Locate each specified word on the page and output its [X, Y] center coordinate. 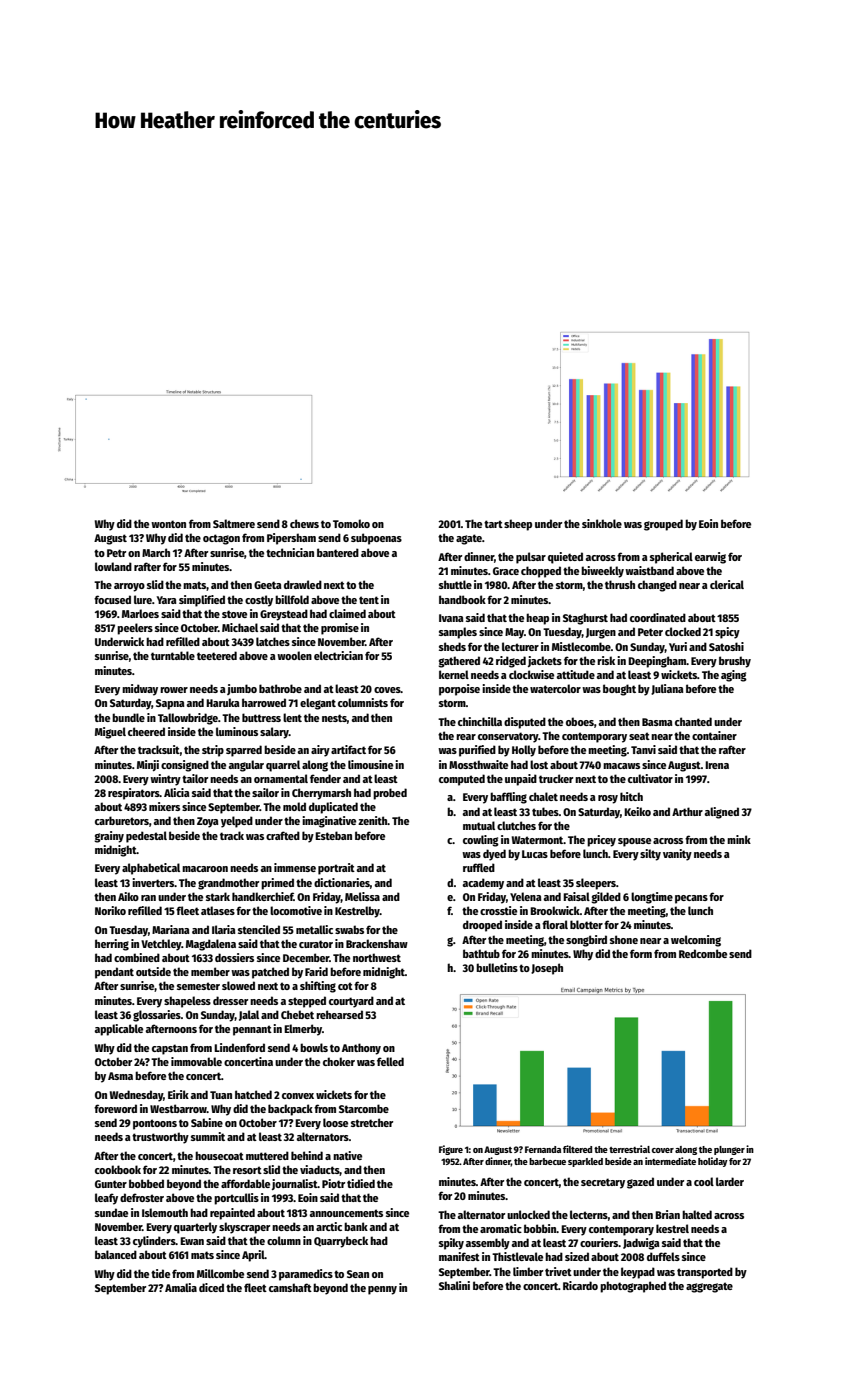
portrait [336, 869]
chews [304, 523]
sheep [518, 525]
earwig [710, 558]
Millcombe [220, 1273]
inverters [153, 882]
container [714, 735]
